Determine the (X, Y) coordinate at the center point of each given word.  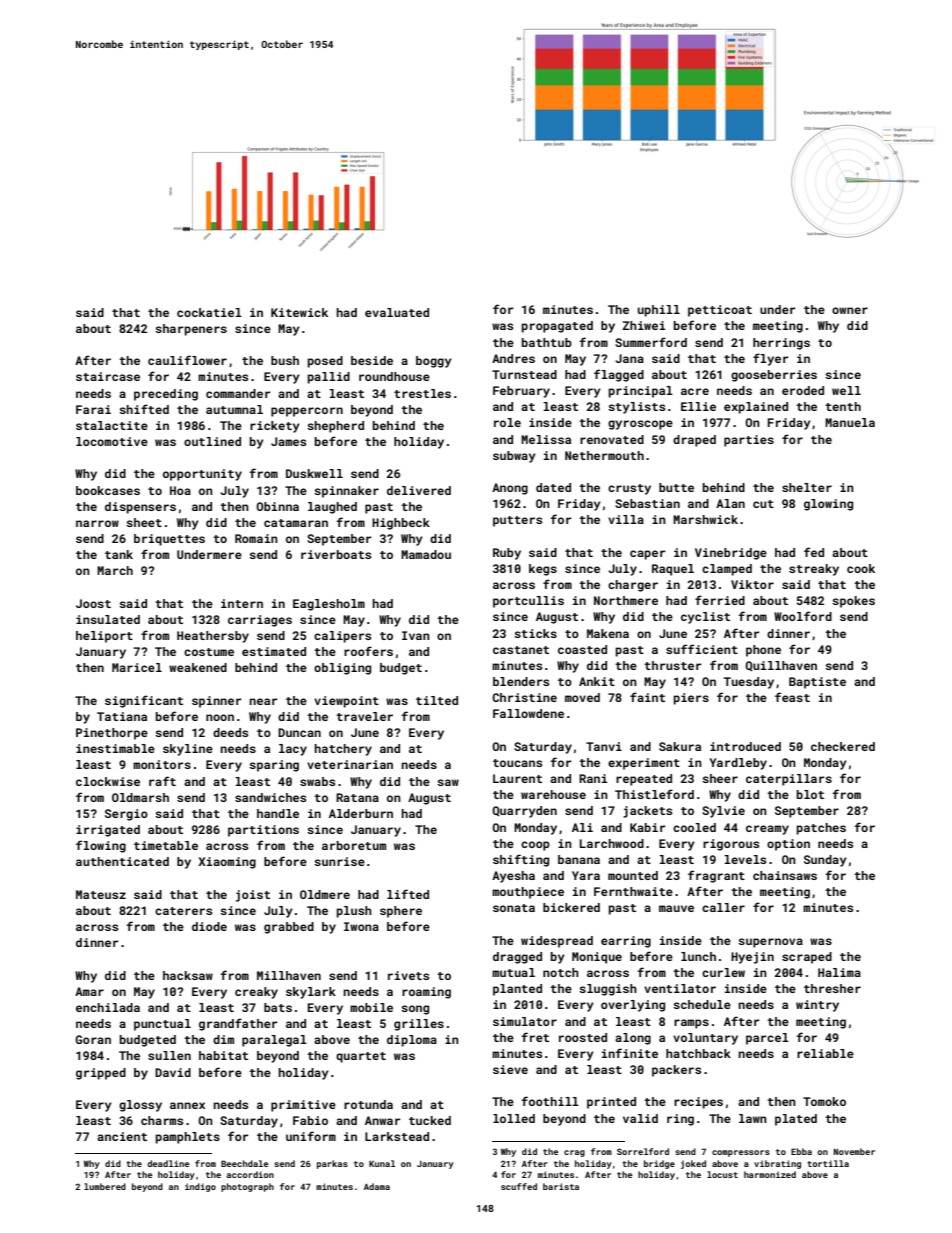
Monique (597, 958)
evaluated (397, 312)
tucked (430, 1120)
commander (238, 393)
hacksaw (188, 975)
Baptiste (817, 683)
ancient (122, 1136)
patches (821, 829)
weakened (198, 667)
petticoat (720, 311)
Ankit (597, 681)
